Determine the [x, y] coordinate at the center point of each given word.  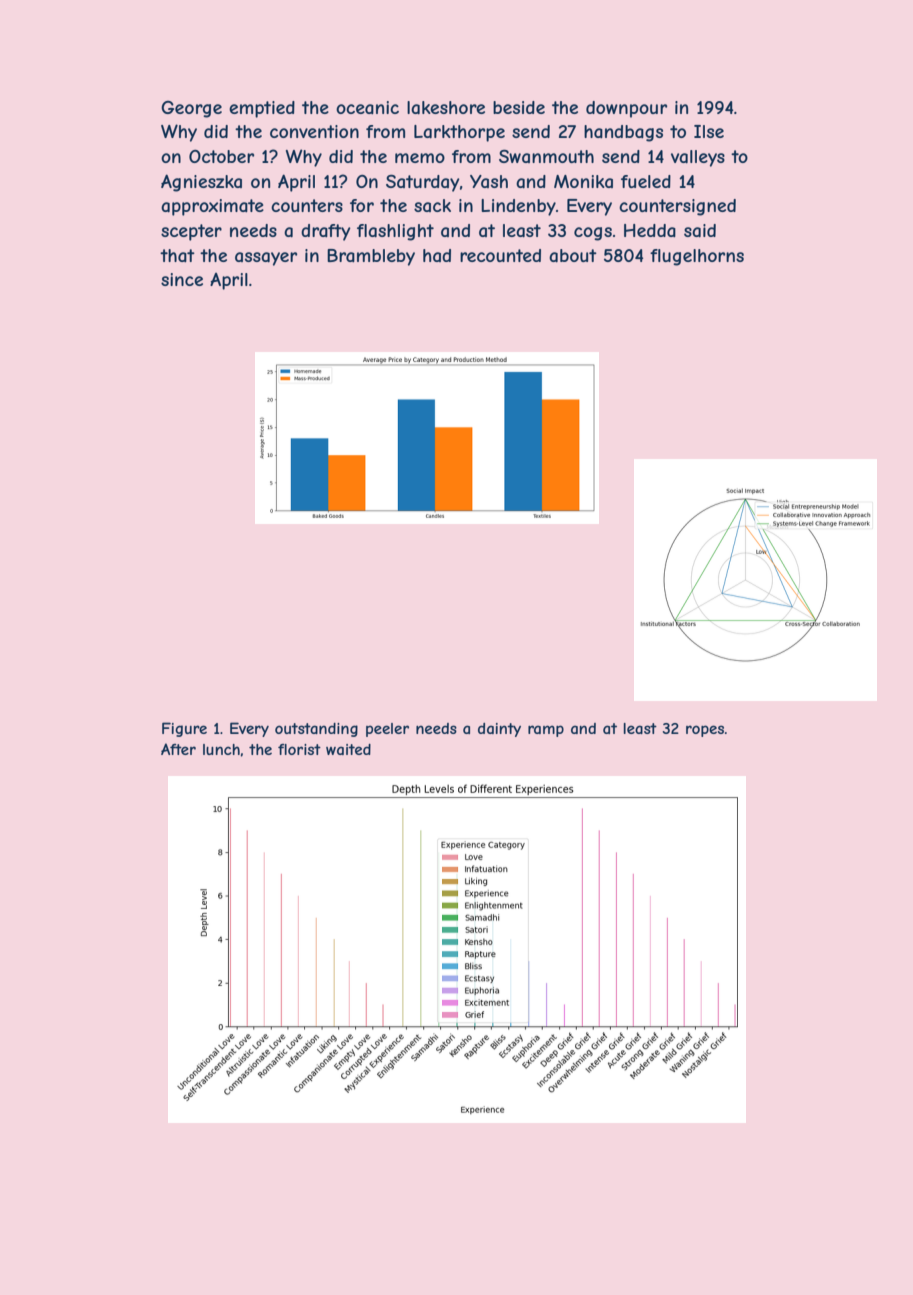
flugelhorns [697, 257]
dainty [499, 730]
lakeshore [446, 107]
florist [299, 749]
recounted [500, 255]
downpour [626, 109]
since [182, 279]
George [191, 109]
